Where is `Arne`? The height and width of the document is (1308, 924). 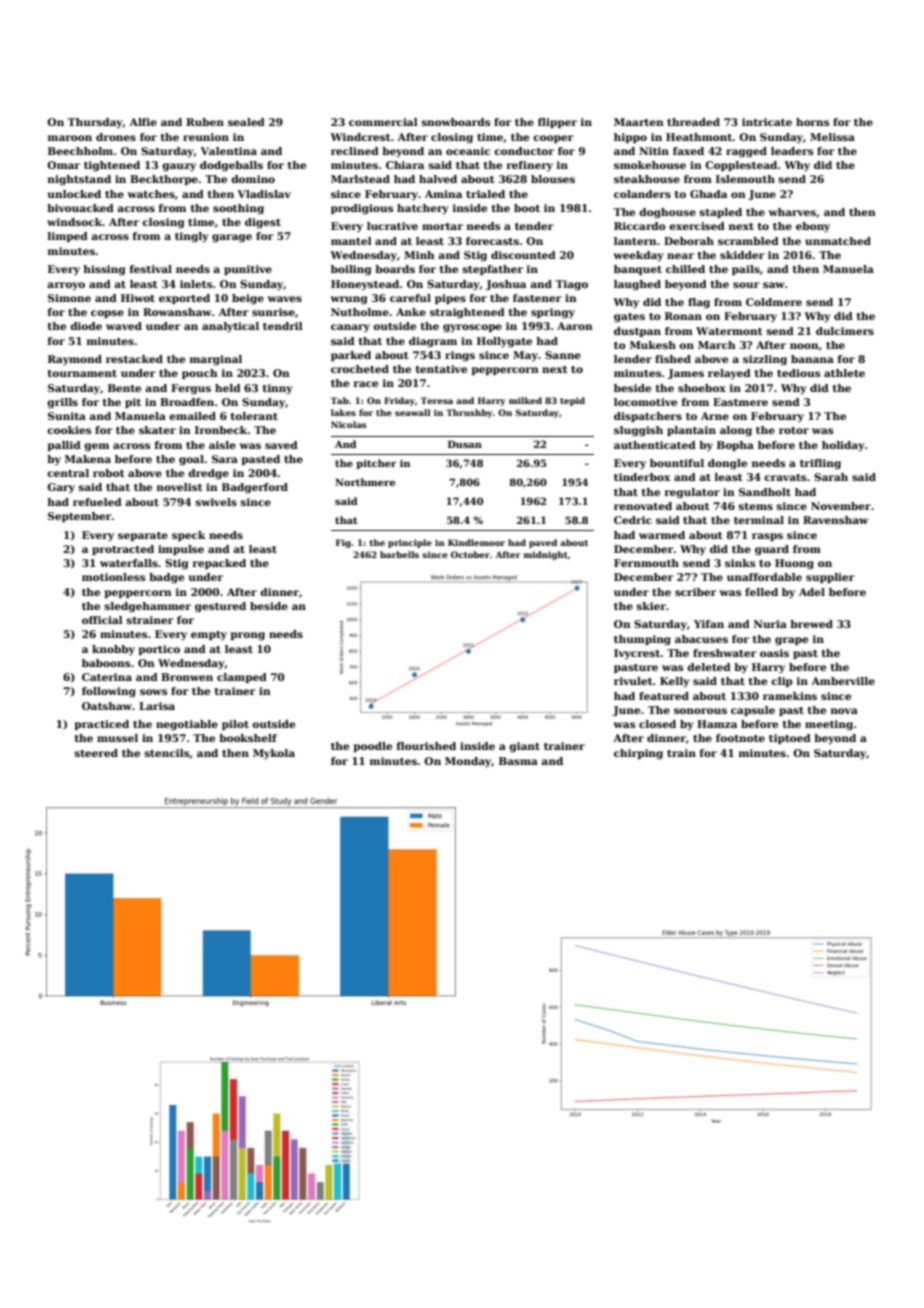
Arne is located at coordinates (715, 416).
